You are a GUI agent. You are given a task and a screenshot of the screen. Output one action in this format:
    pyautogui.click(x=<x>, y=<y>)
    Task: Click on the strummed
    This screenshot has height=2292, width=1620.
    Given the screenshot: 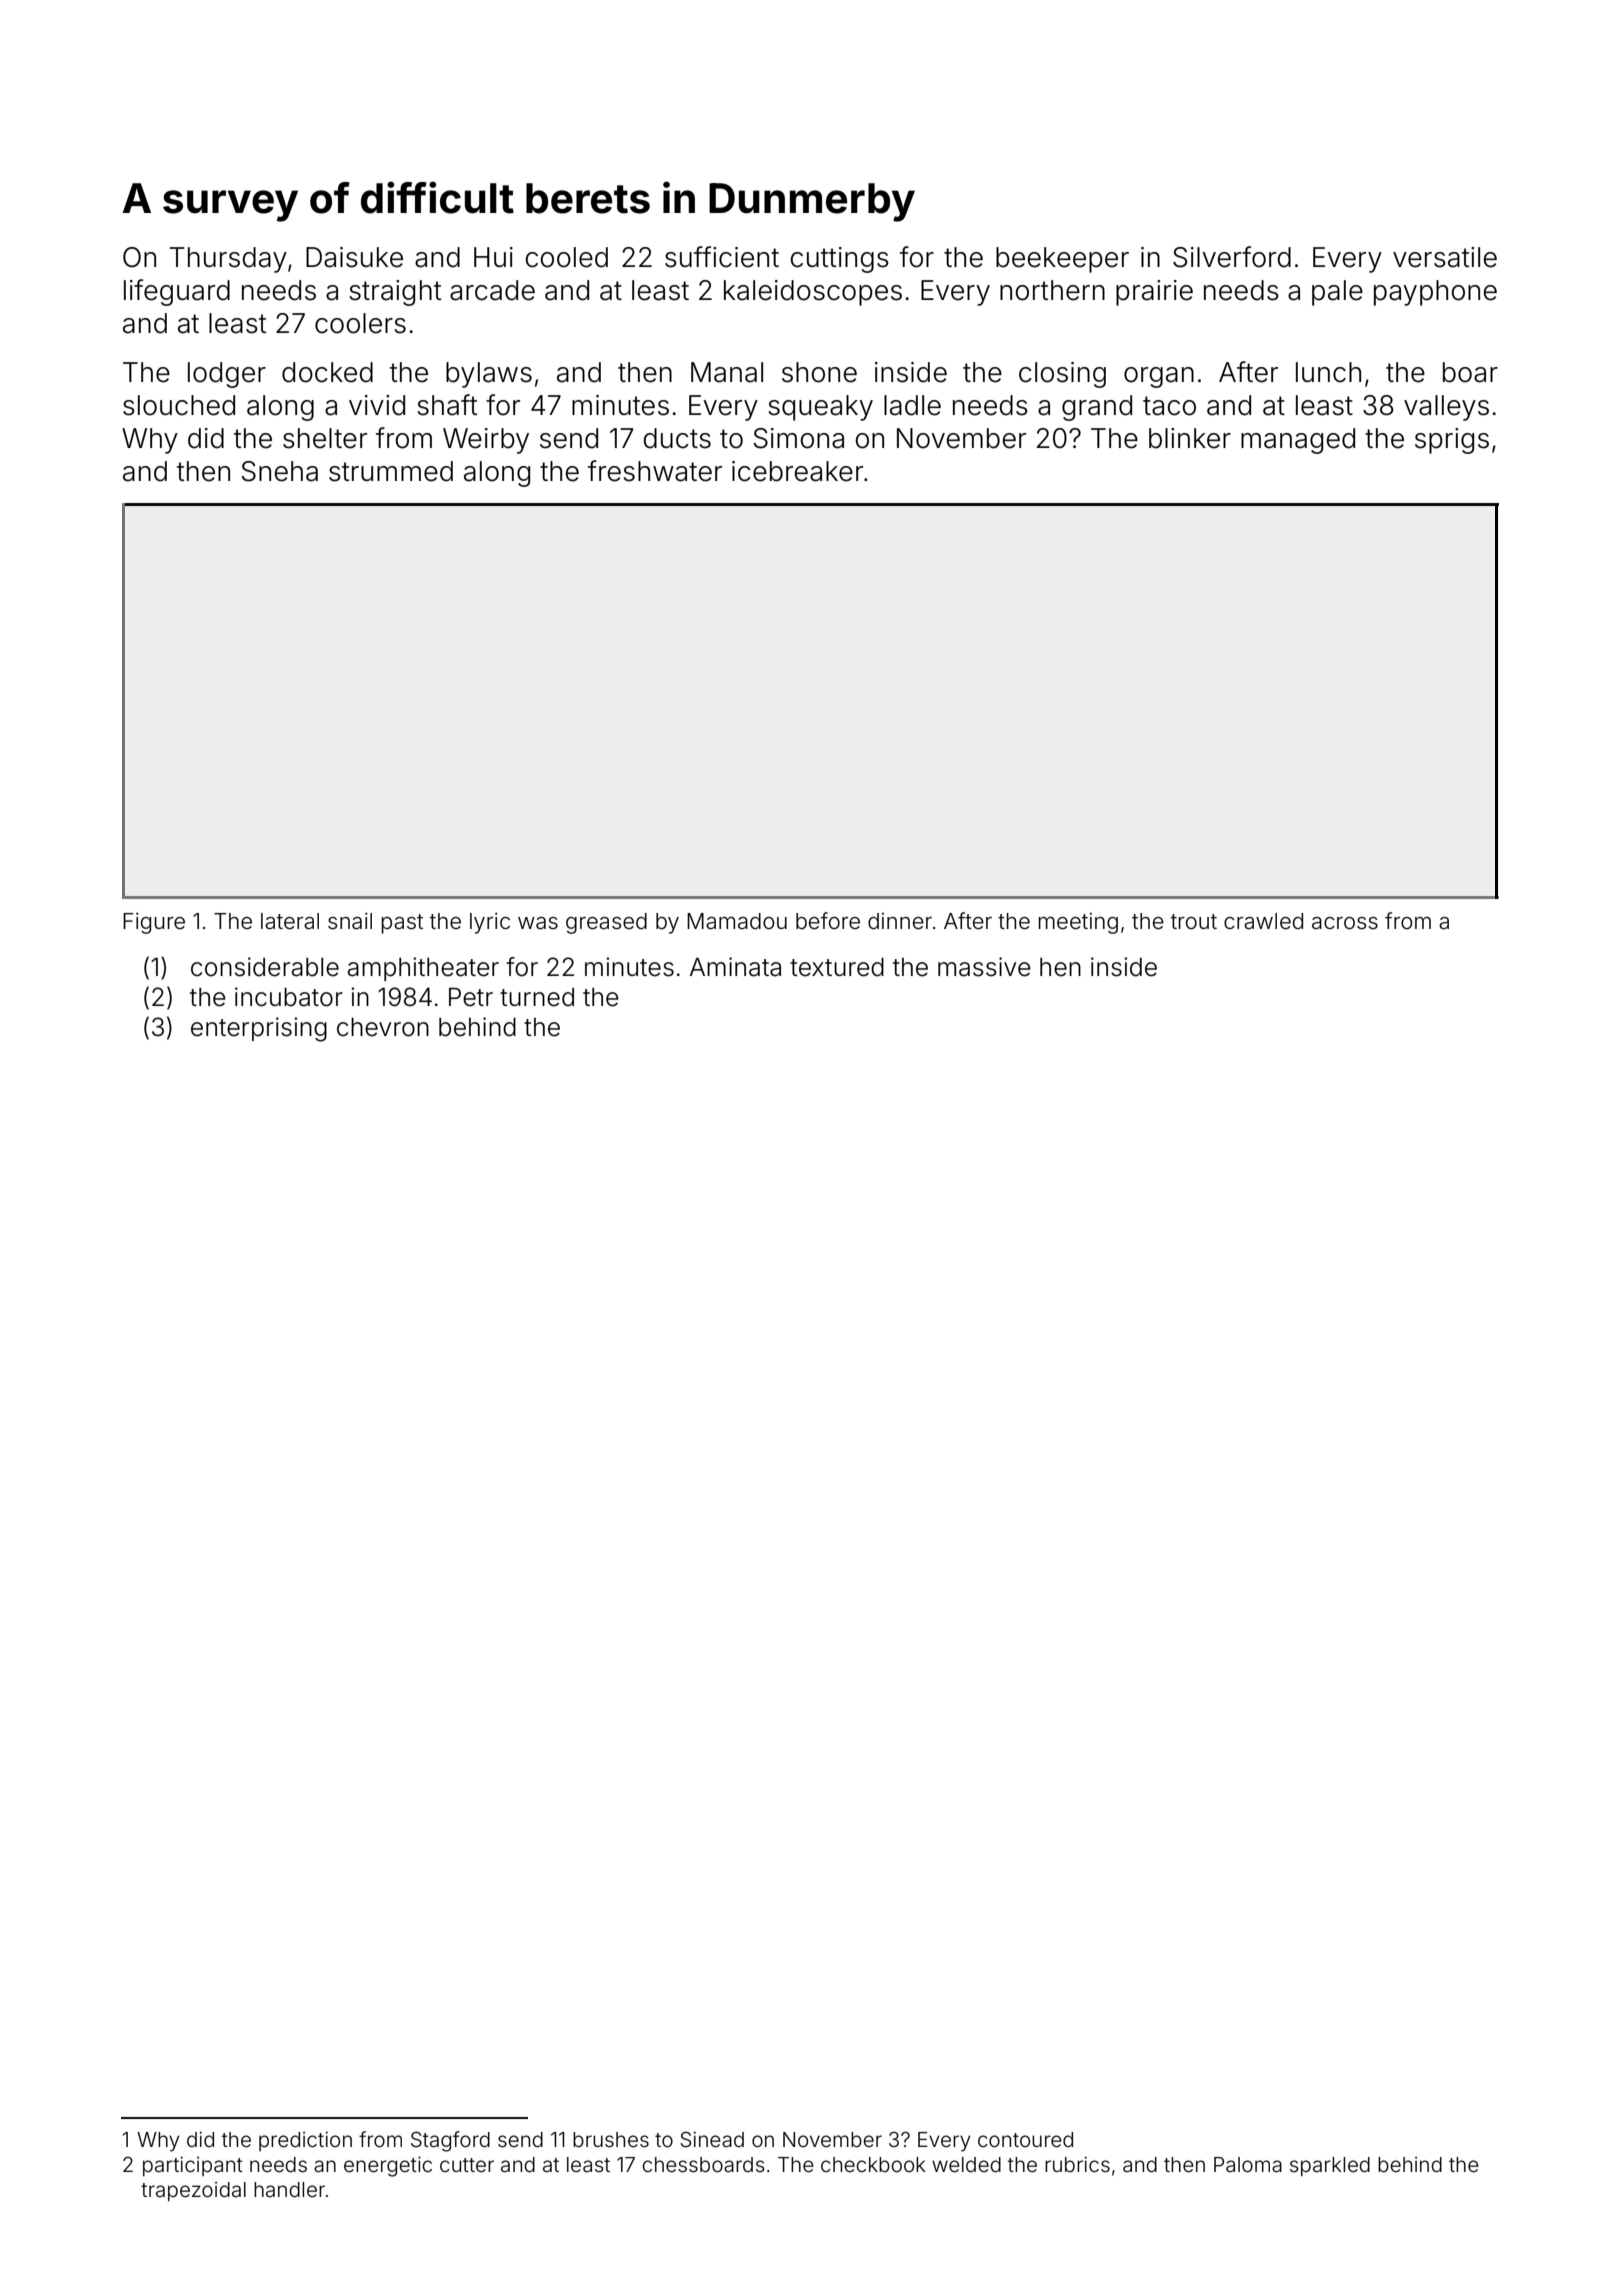 What is the action you would take?
    pyautogui.click(x=391, y=471)
